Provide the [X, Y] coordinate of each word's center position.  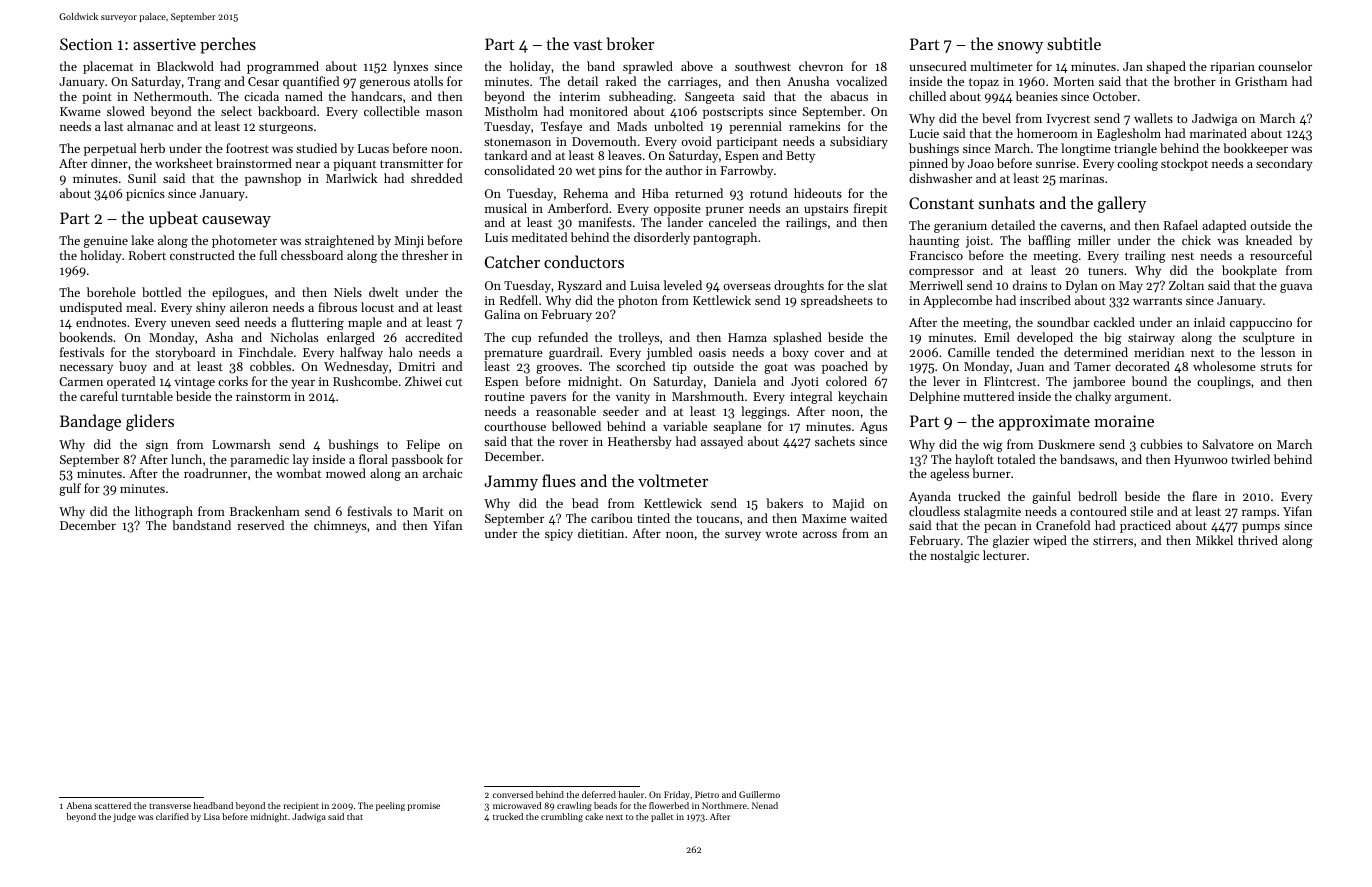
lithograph [164, 512]
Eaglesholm [1129, 134]
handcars [376, 96]
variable [685, 426]
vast [587, 45]
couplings [1224, 382]
